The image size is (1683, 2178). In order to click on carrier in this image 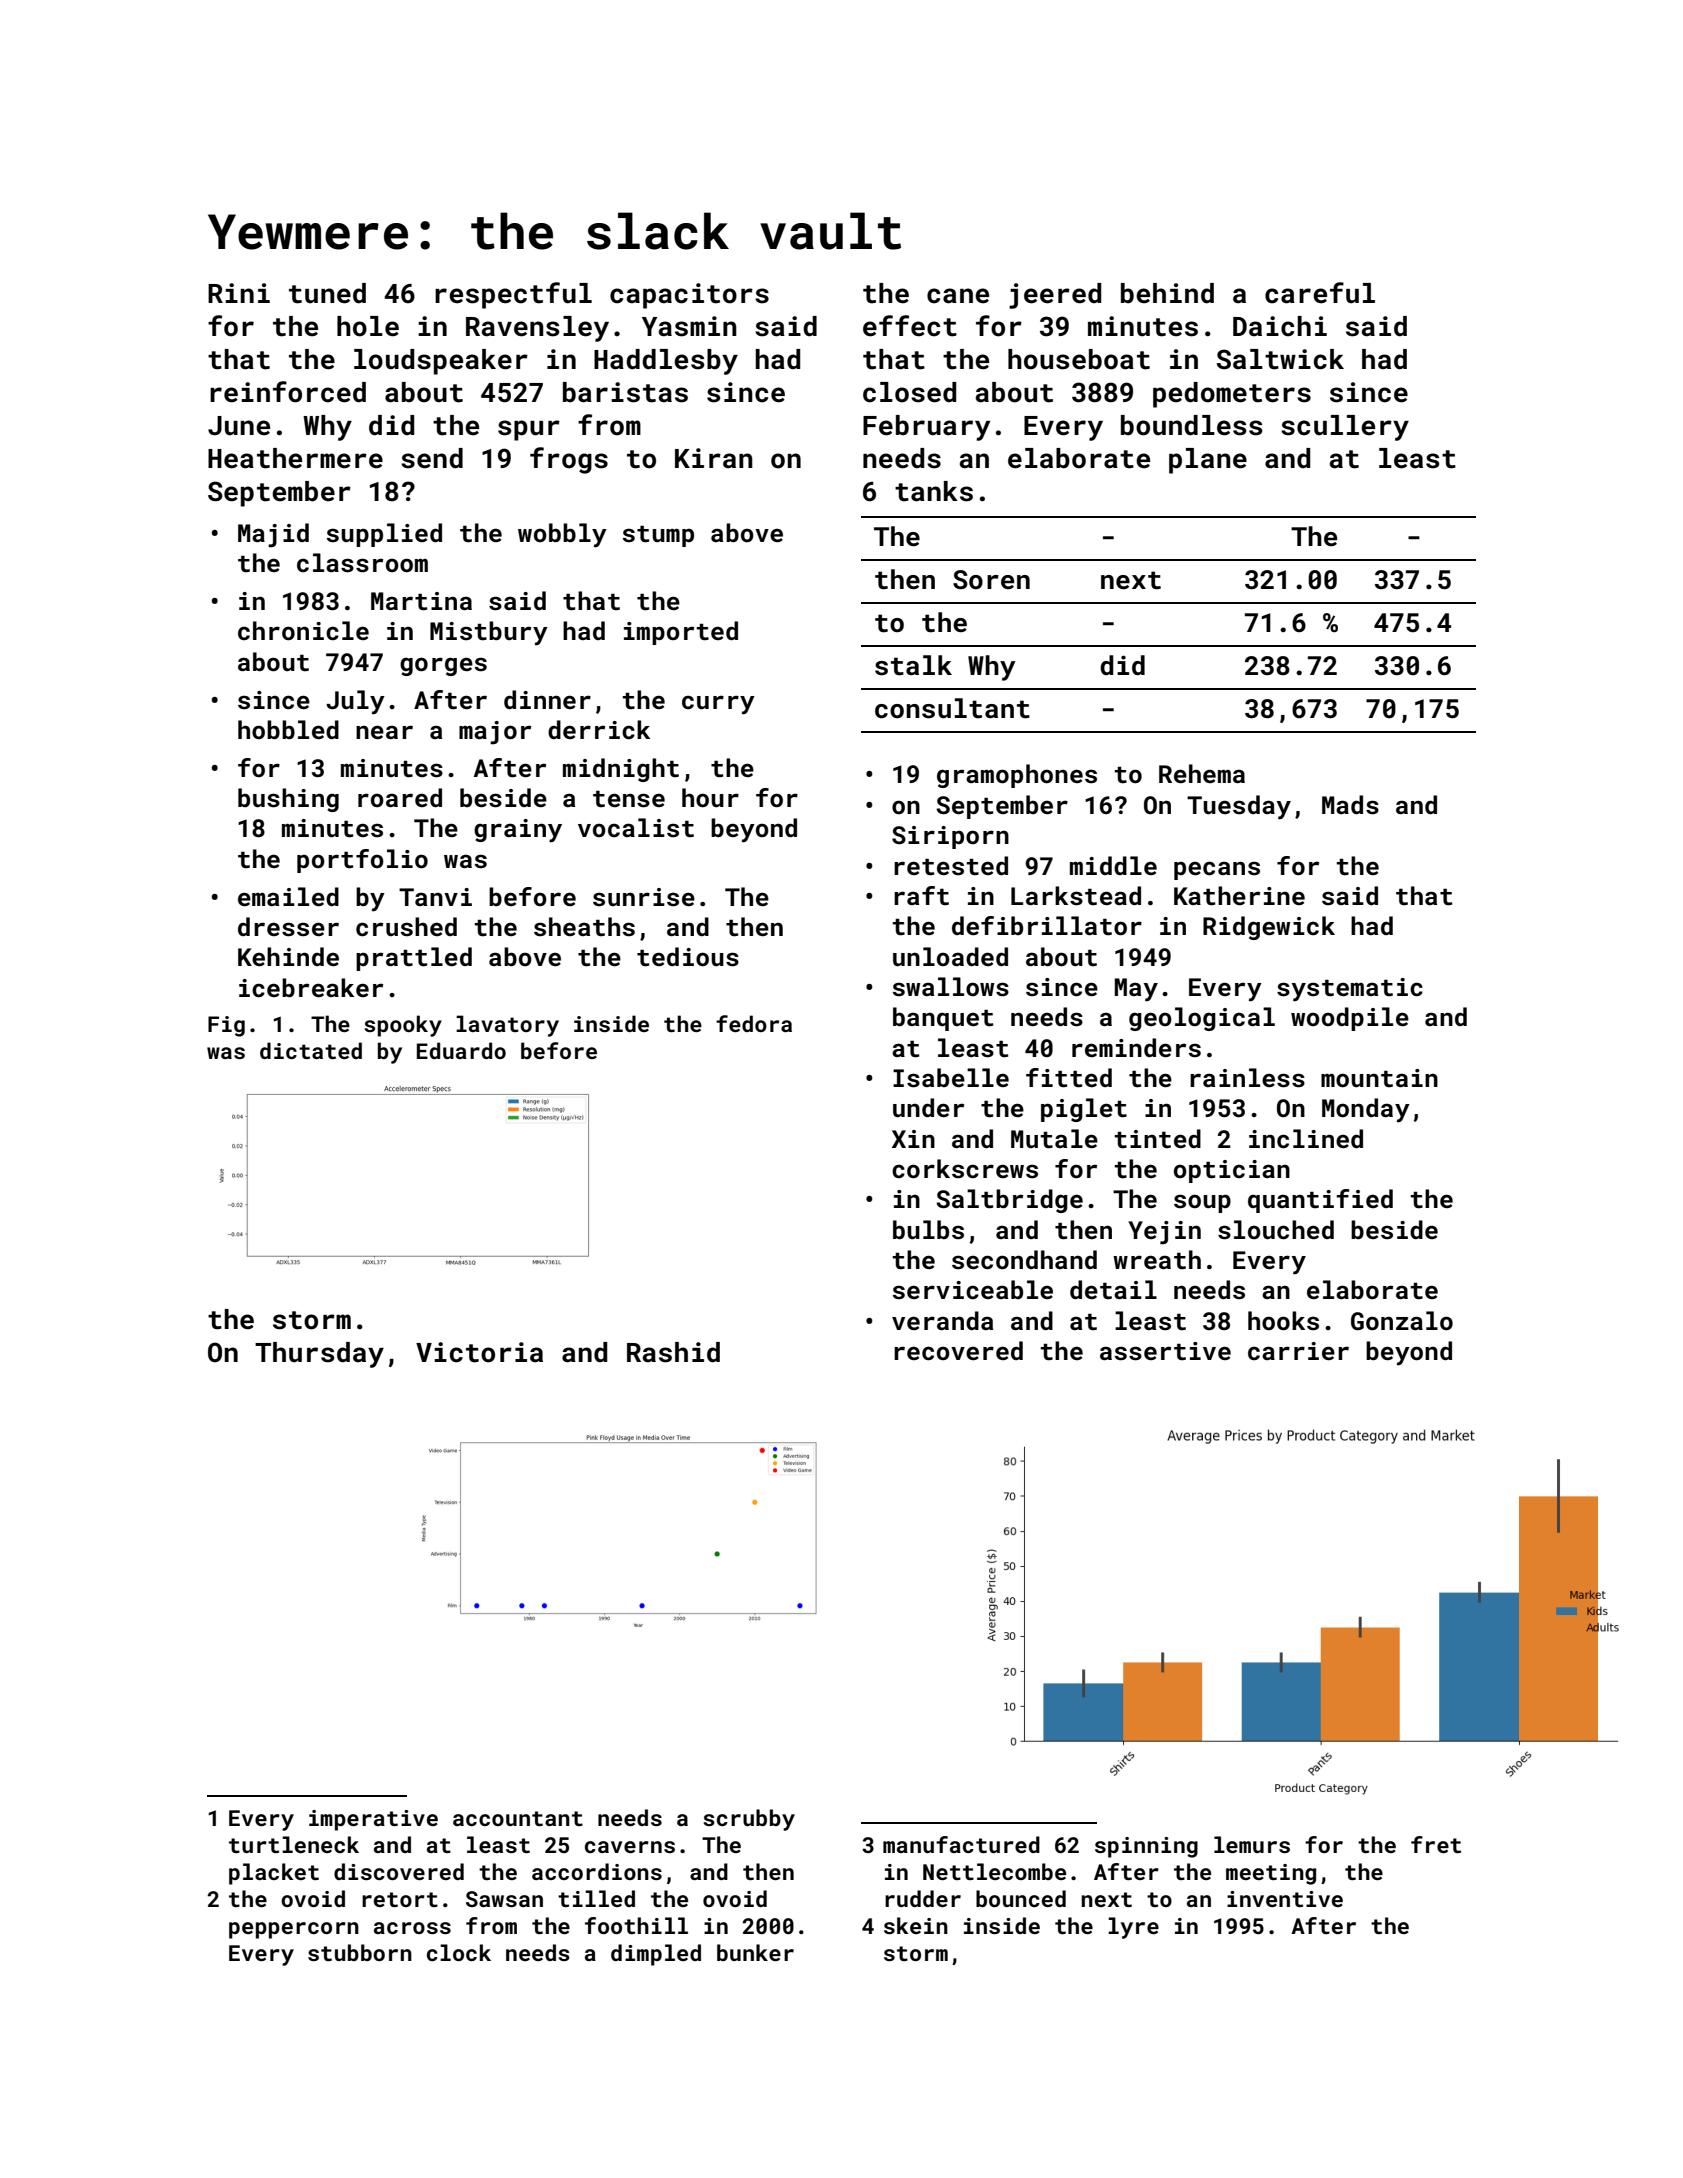, I will do `click(1298, 1351)`.
